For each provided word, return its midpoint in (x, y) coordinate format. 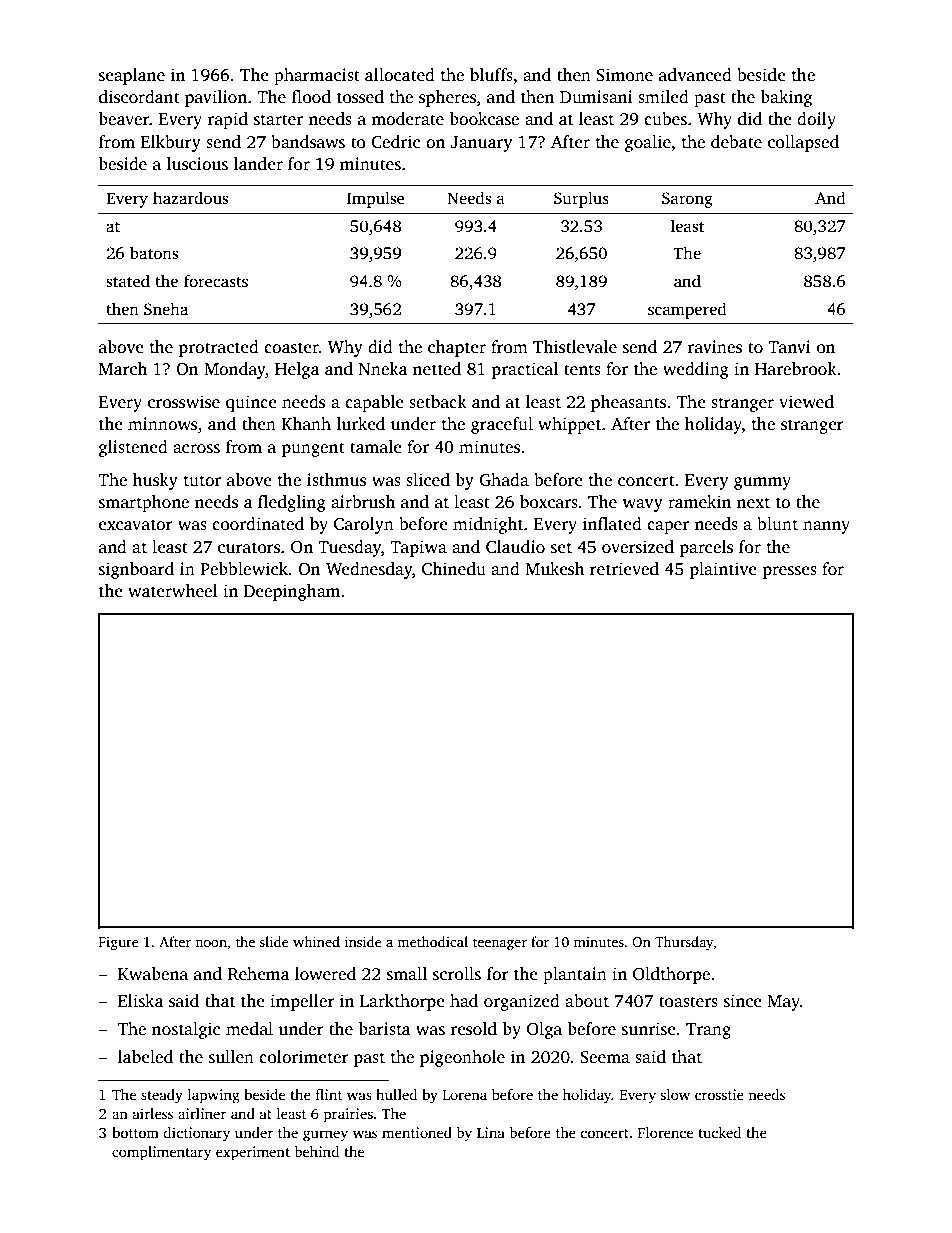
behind (317, 1151)
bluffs (491, 75)
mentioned (417, 1132)
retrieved (624, 569)
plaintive (723, 570)
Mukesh (555, 569)
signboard (136, 570)
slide (274, 941)
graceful (502, 425)
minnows (162, 424)
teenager (500, 944)
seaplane (132, 76)
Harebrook (796, 369)
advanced (695, 75)
